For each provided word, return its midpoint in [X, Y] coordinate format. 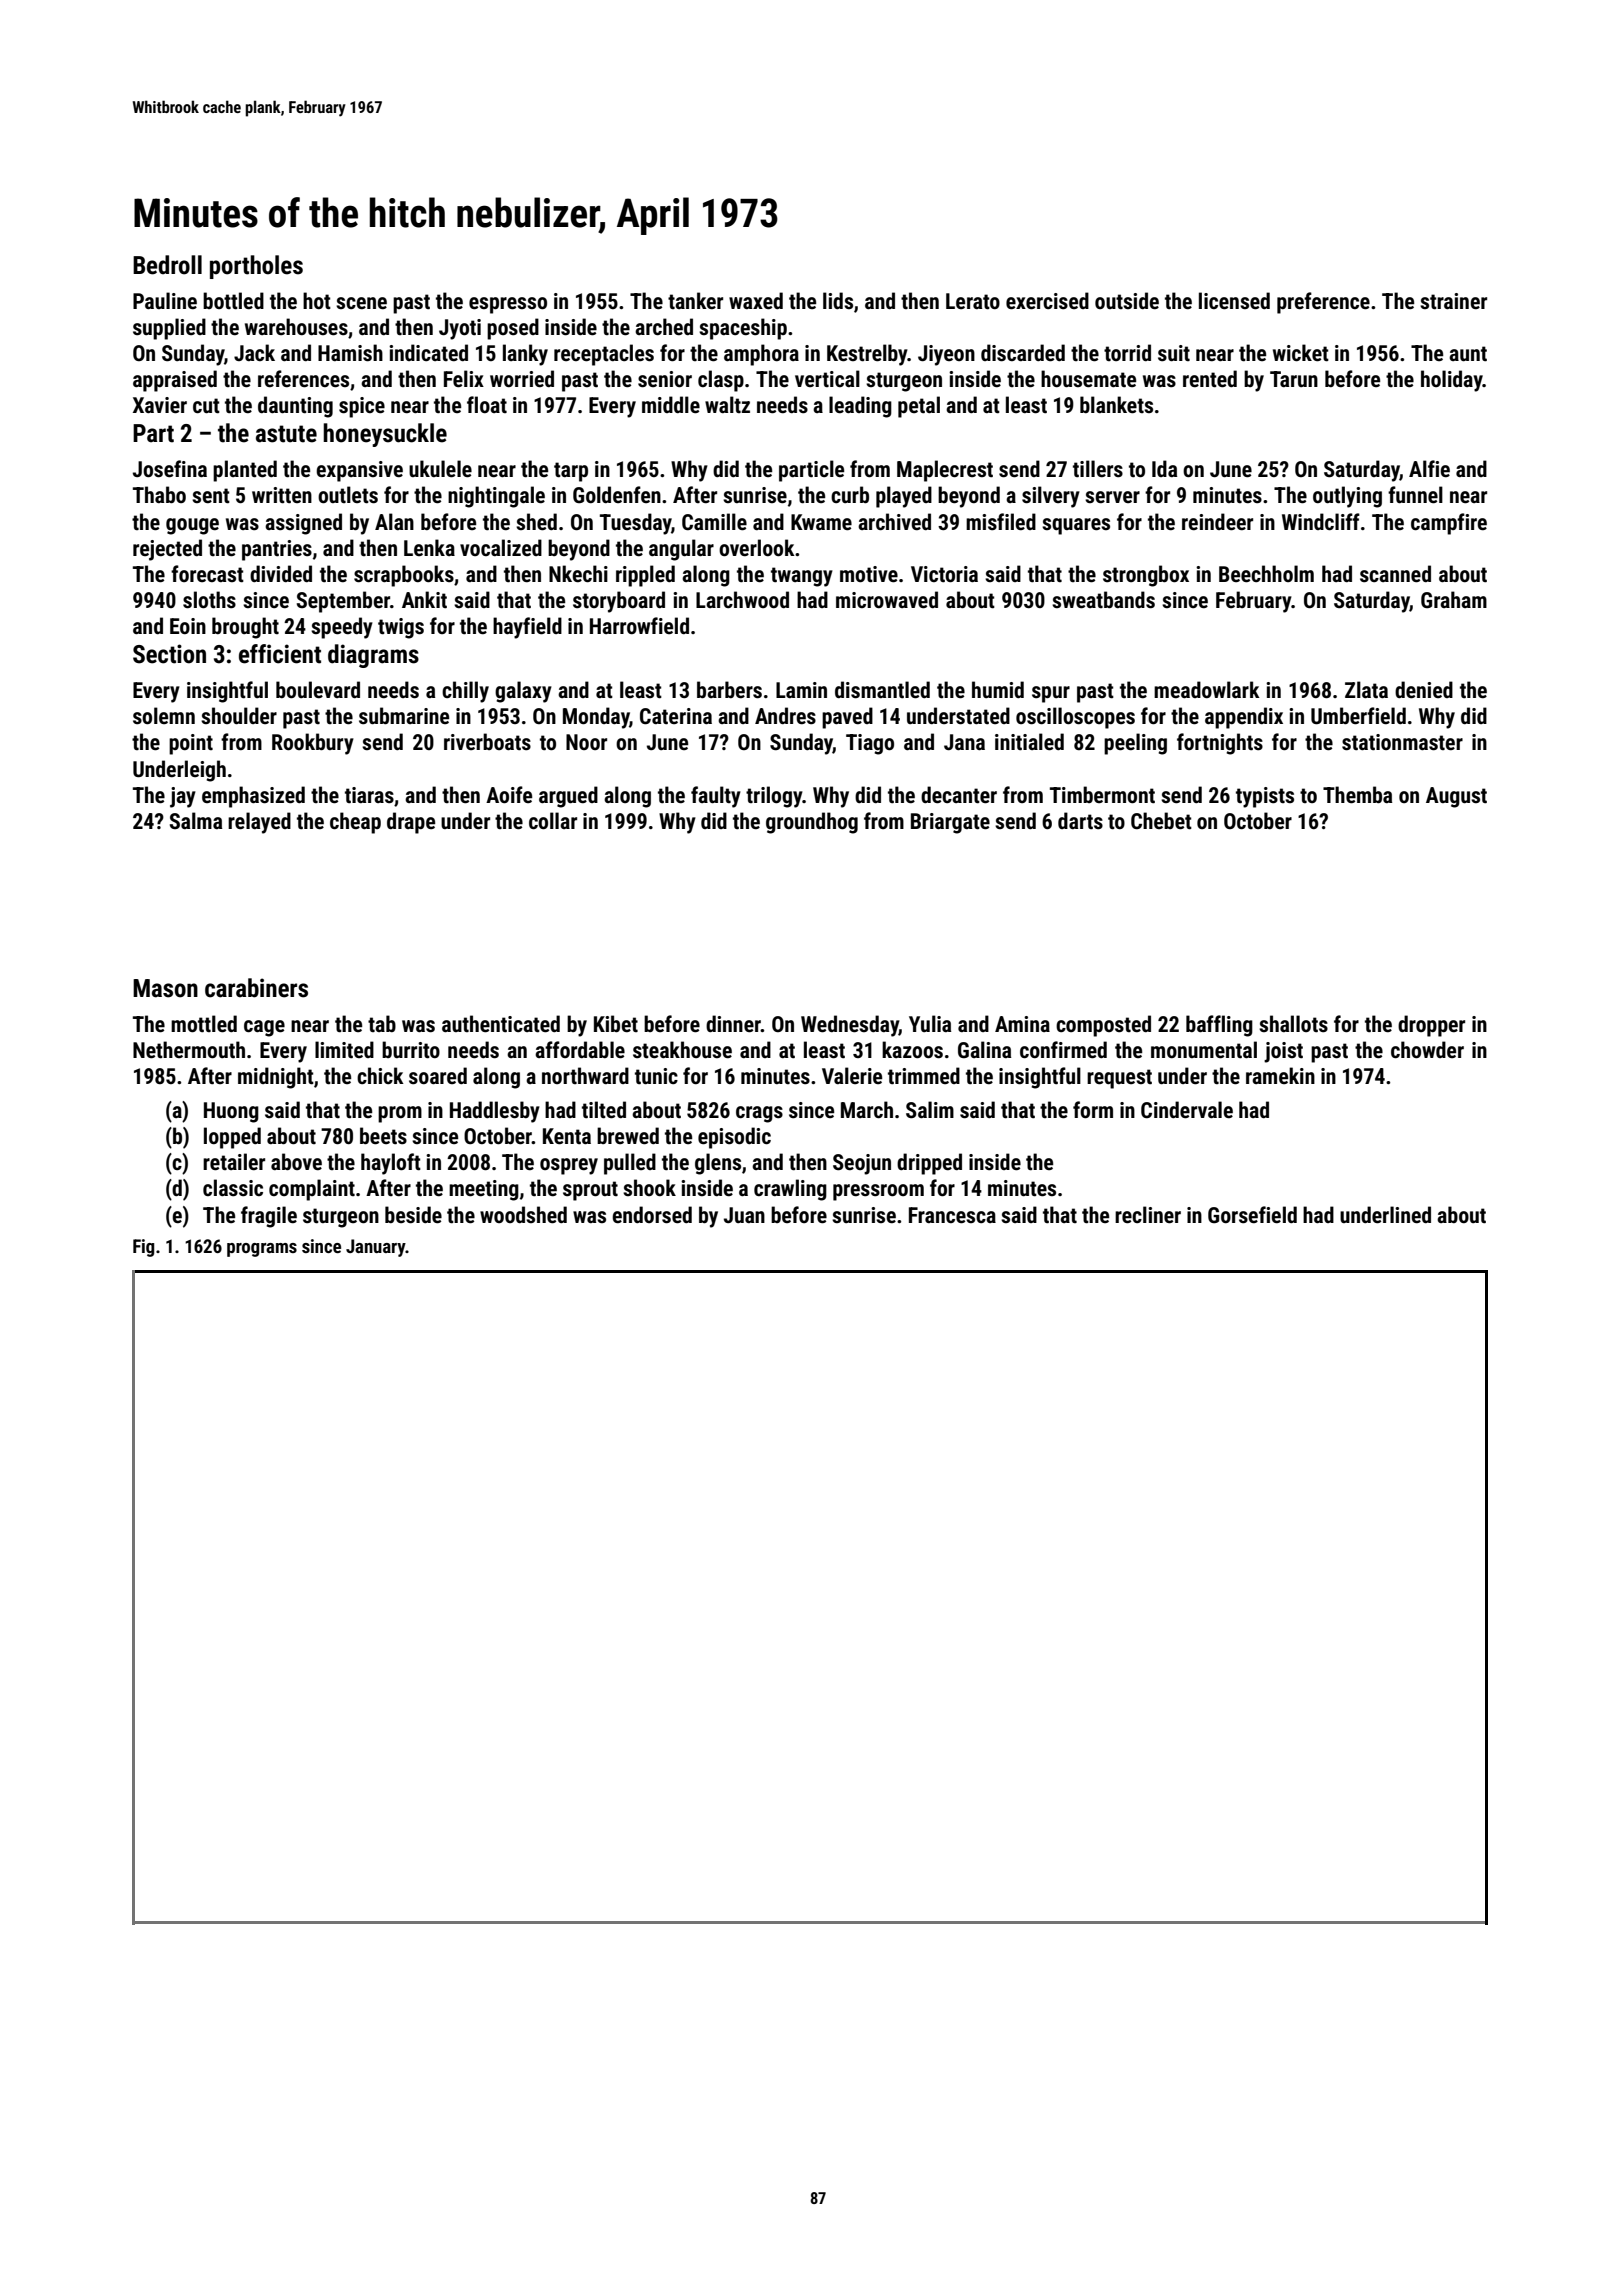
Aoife [509, 794]
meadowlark [1207, 689]
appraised [175, 381]
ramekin [1280, 1075]
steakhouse [682, 1050]
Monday [596, 718]
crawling [790, 1190]
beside [413, 1215]
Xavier [160, 405]
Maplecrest [945, 471]
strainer [1453, 301]
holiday [1452, 381]
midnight [276, 1078]
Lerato [973, 301]
